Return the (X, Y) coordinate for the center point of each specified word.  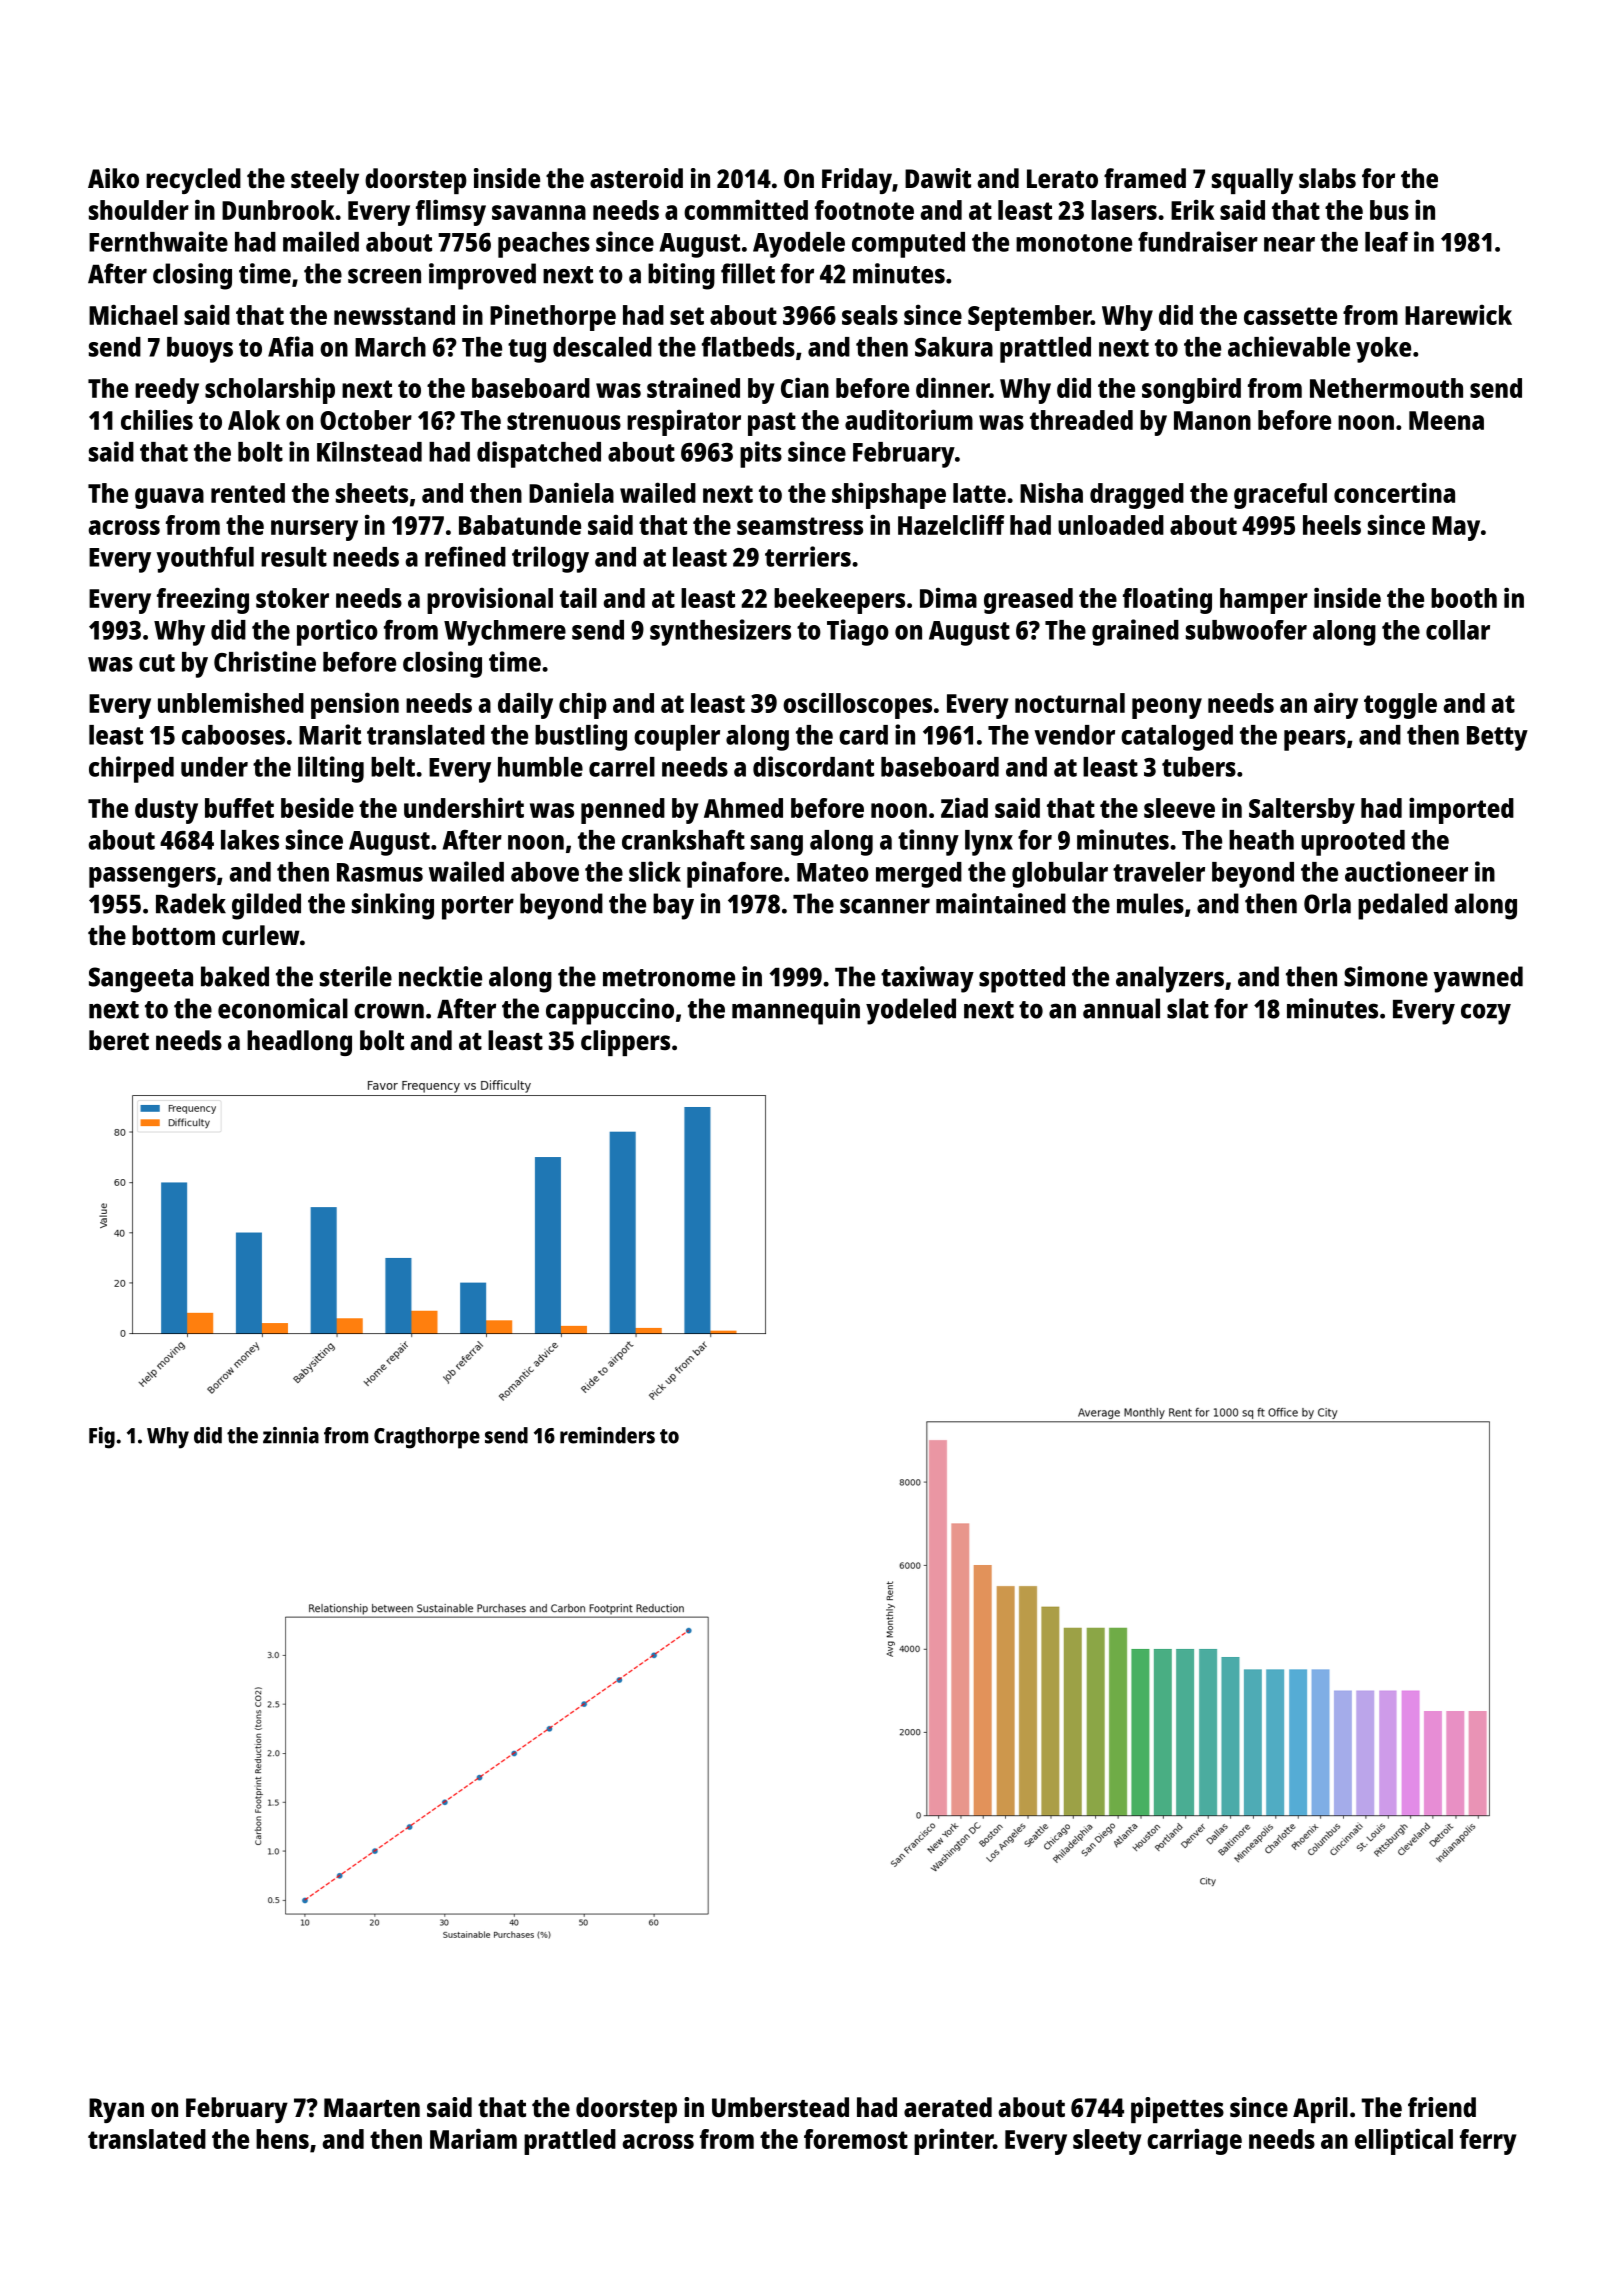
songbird (1191, 390)
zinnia (291, 1435)
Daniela (571, 492)
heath (1261, 840)
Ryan (116, 2110)
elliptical (1404, 2141)
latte (979, 493)
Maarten (372, 2107)
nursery (314, 530)
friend (1442, 2107)
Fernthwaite (158, 241)
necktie (440, 976)
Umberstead (780, 2107)
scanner (885, 906)
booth (1464, 598)
